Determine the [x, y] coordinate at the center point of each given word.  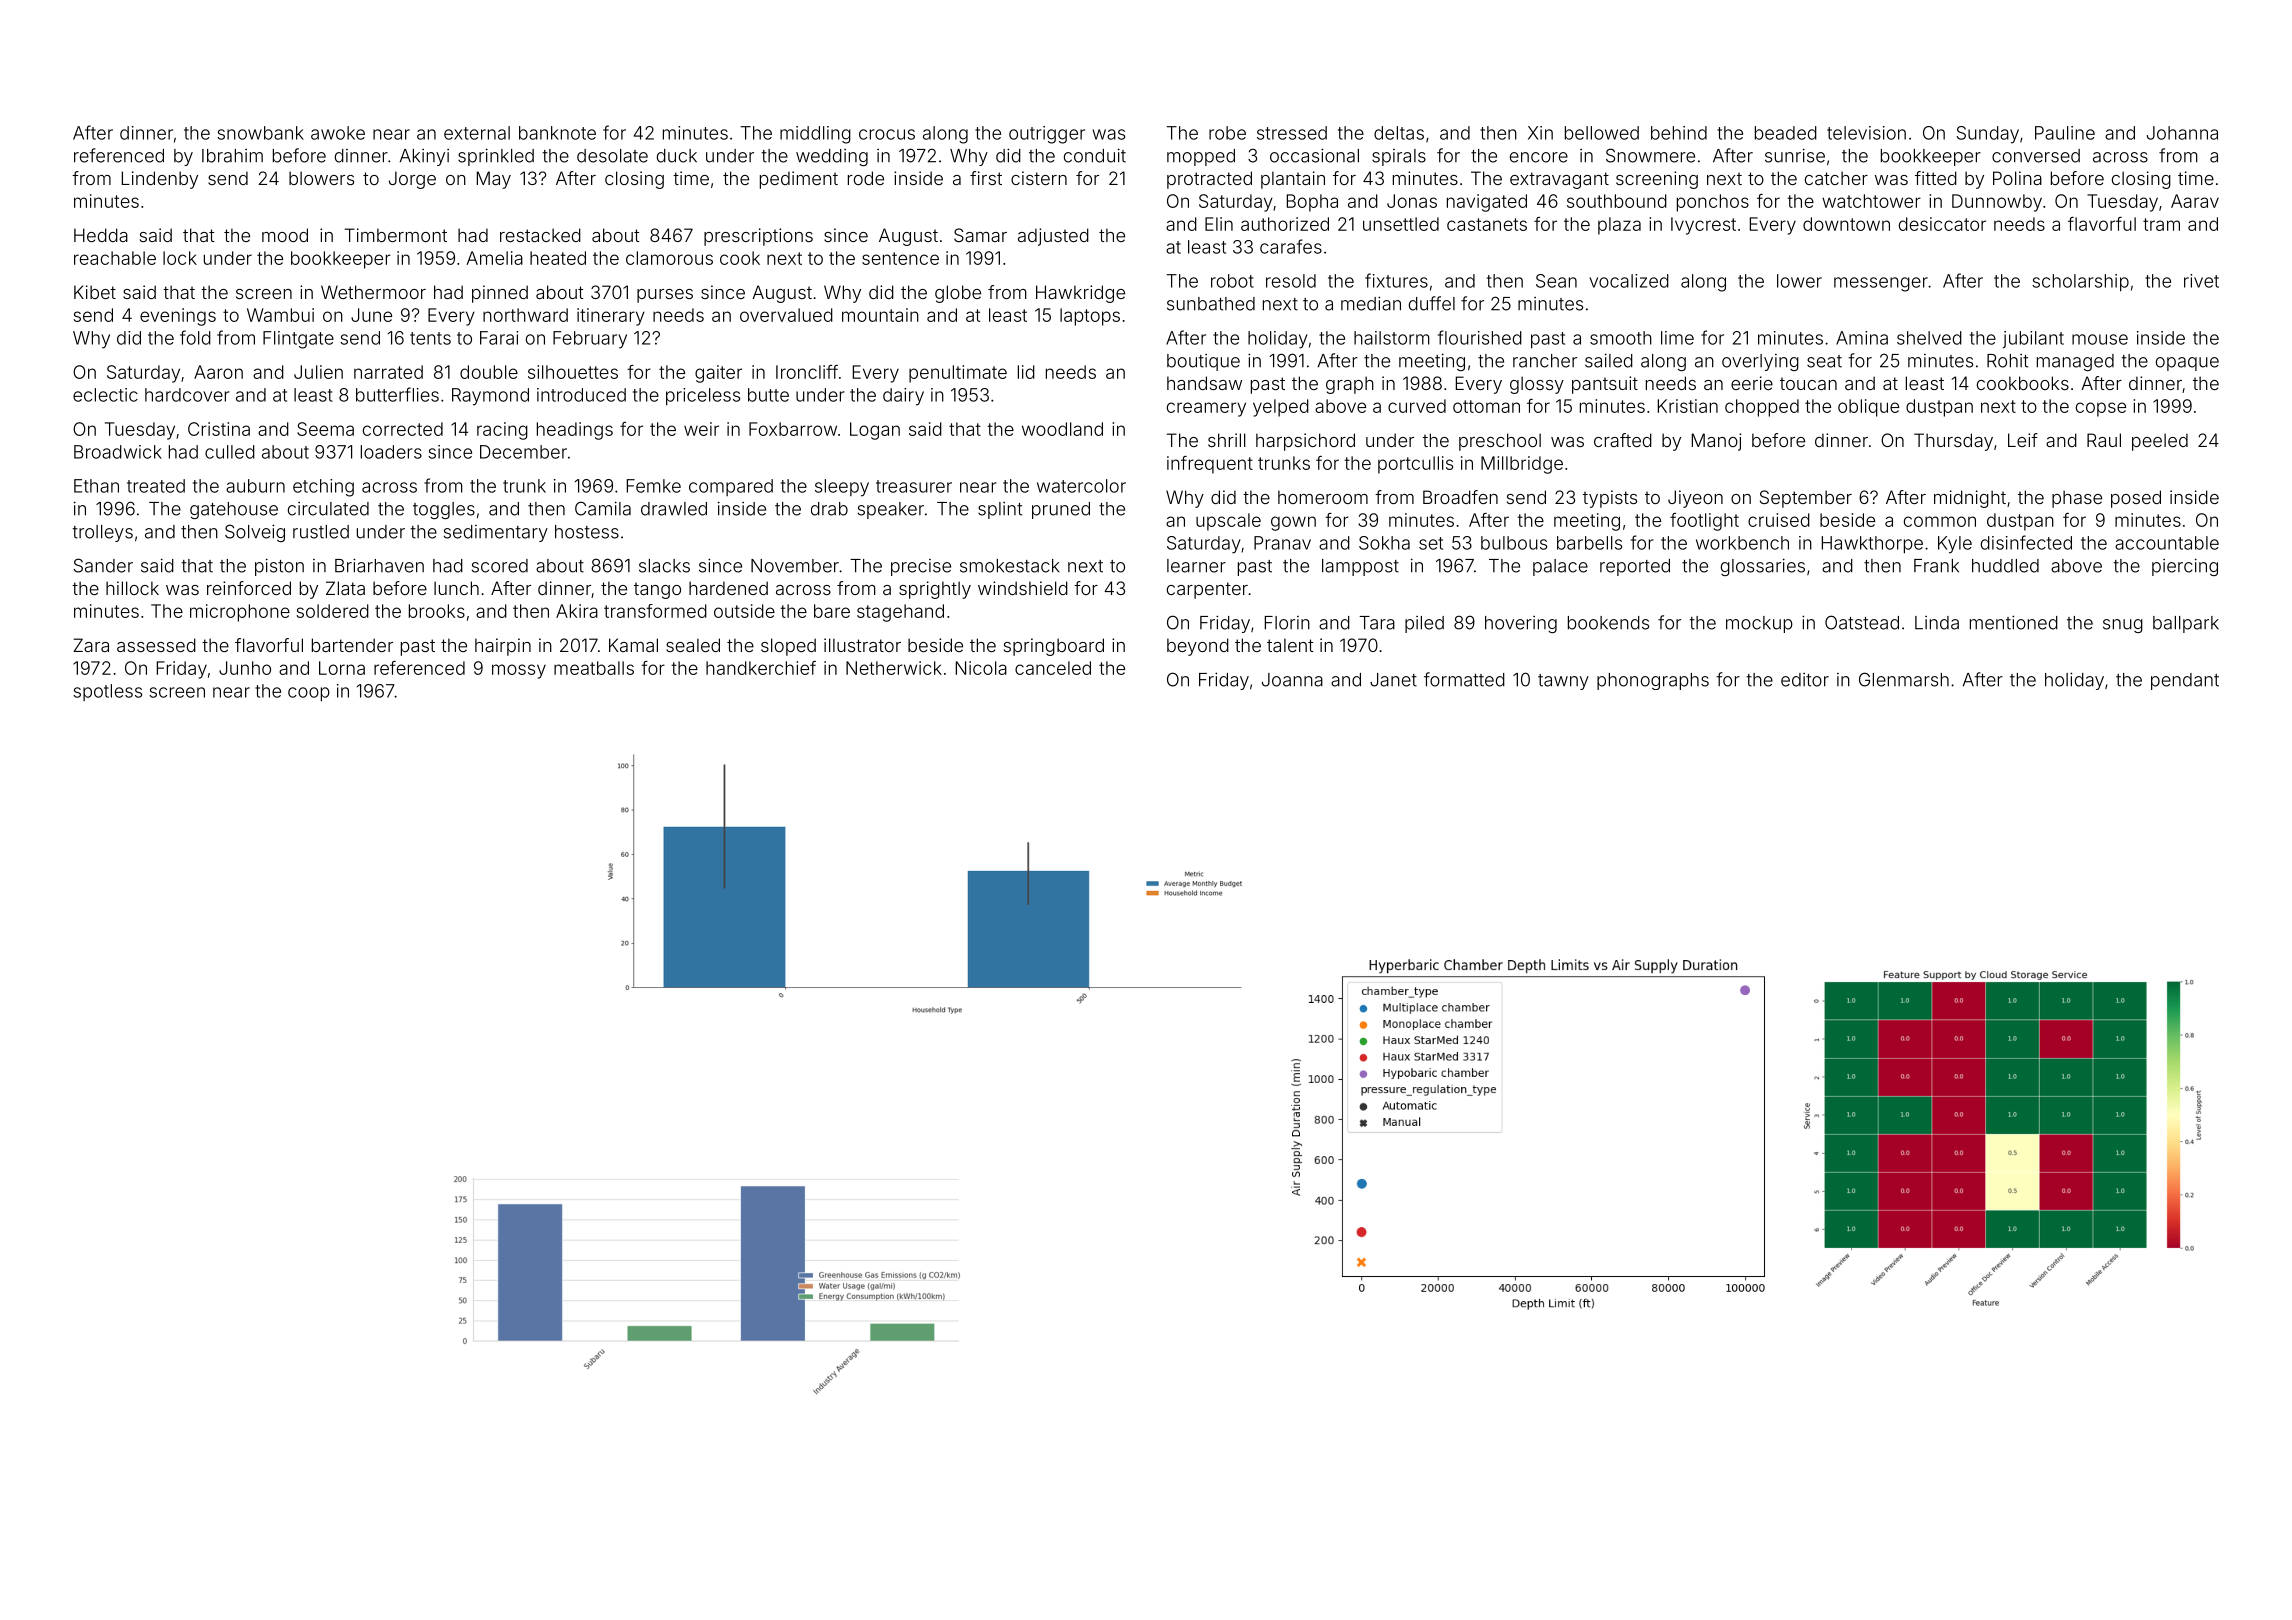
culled [230, 452]
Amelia [494, 258]
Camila [603, 508]
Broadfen [1460, 497]
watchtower [1871, 201]
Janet [1393, 680]
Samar [980, 235]
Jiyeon [1695, 499]
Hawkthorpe [1872, 545]
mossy [519, 671]
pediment [799, 180]
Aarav [2195, 201]
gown [1293, 523]
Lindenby [160, 180]
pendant [2185, 681]
